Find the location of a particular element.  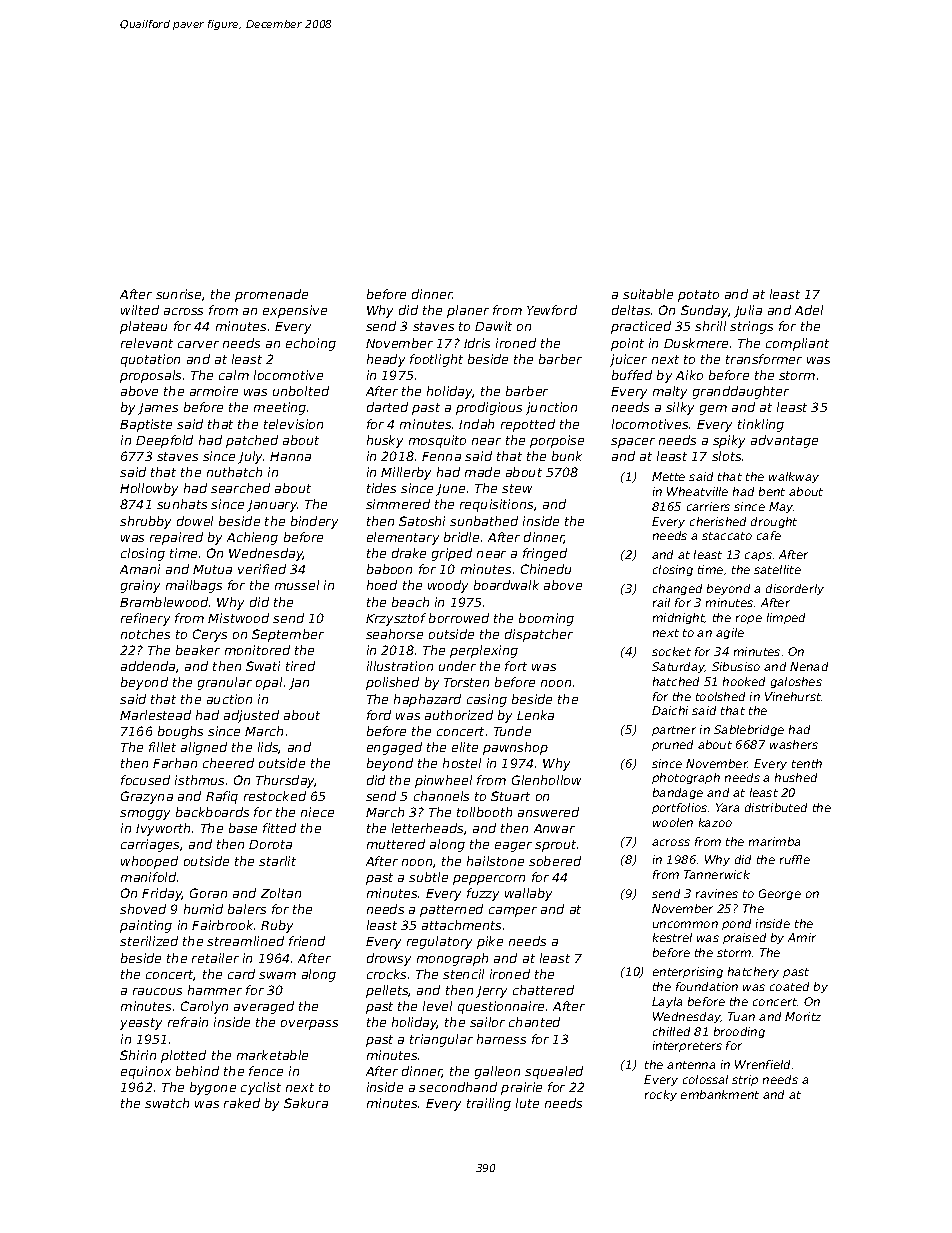

subtle is located at coordinates (428, 877).
